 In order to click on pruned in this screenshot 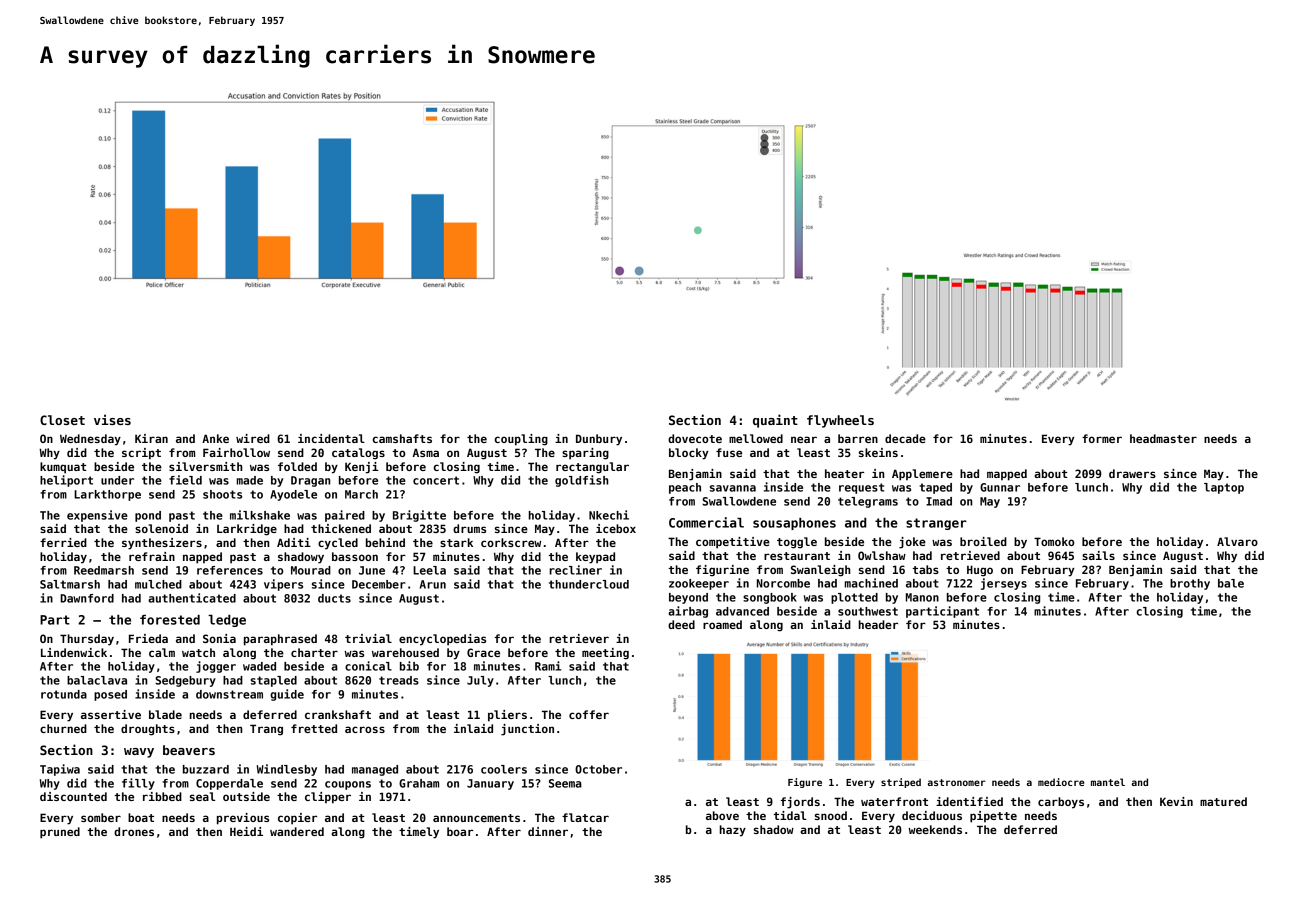, I will do `click(60, 833)`.
